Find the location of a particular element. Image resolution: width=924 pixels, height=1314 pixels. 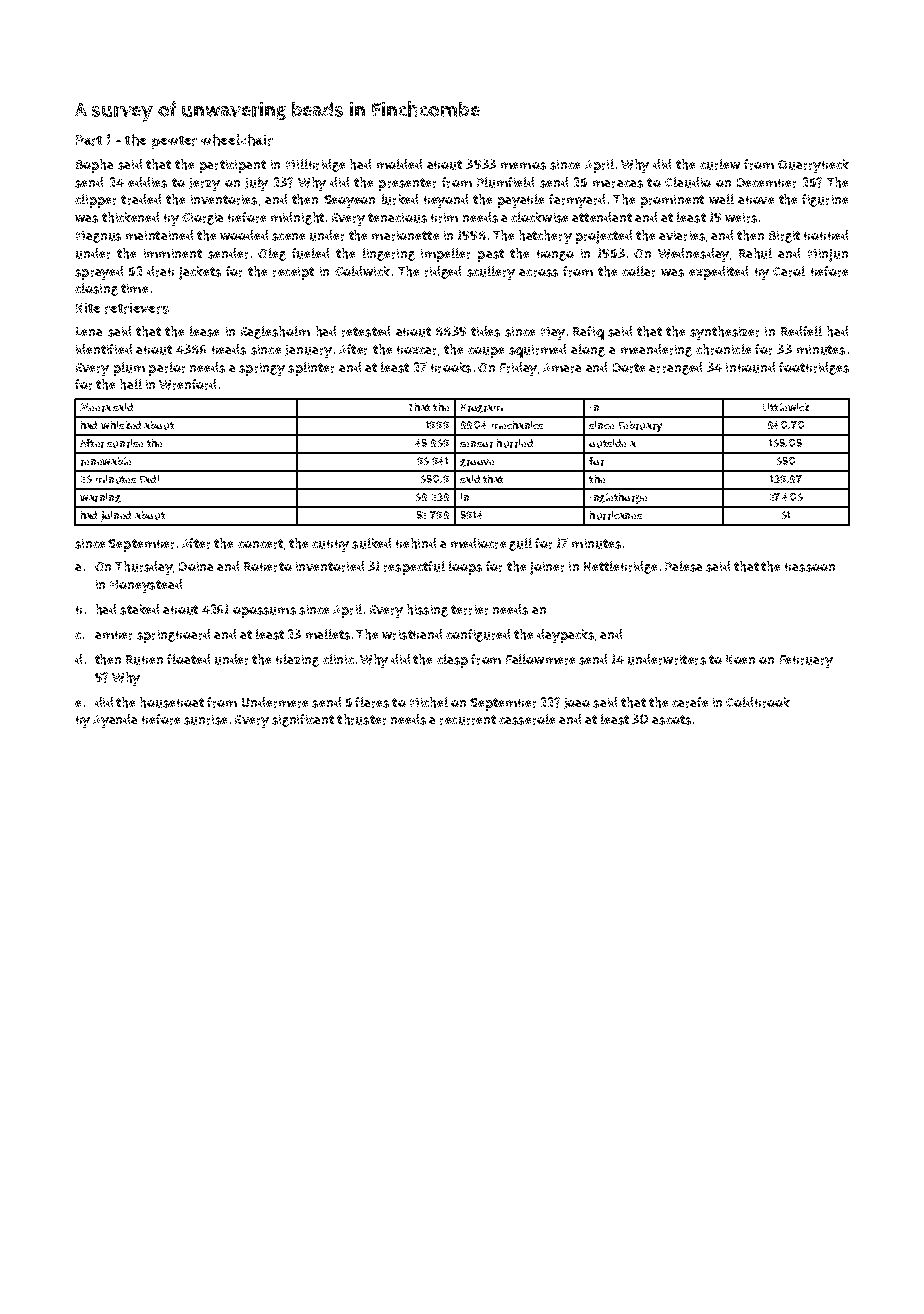

Honeystead is located at coordinates (146, 586).
